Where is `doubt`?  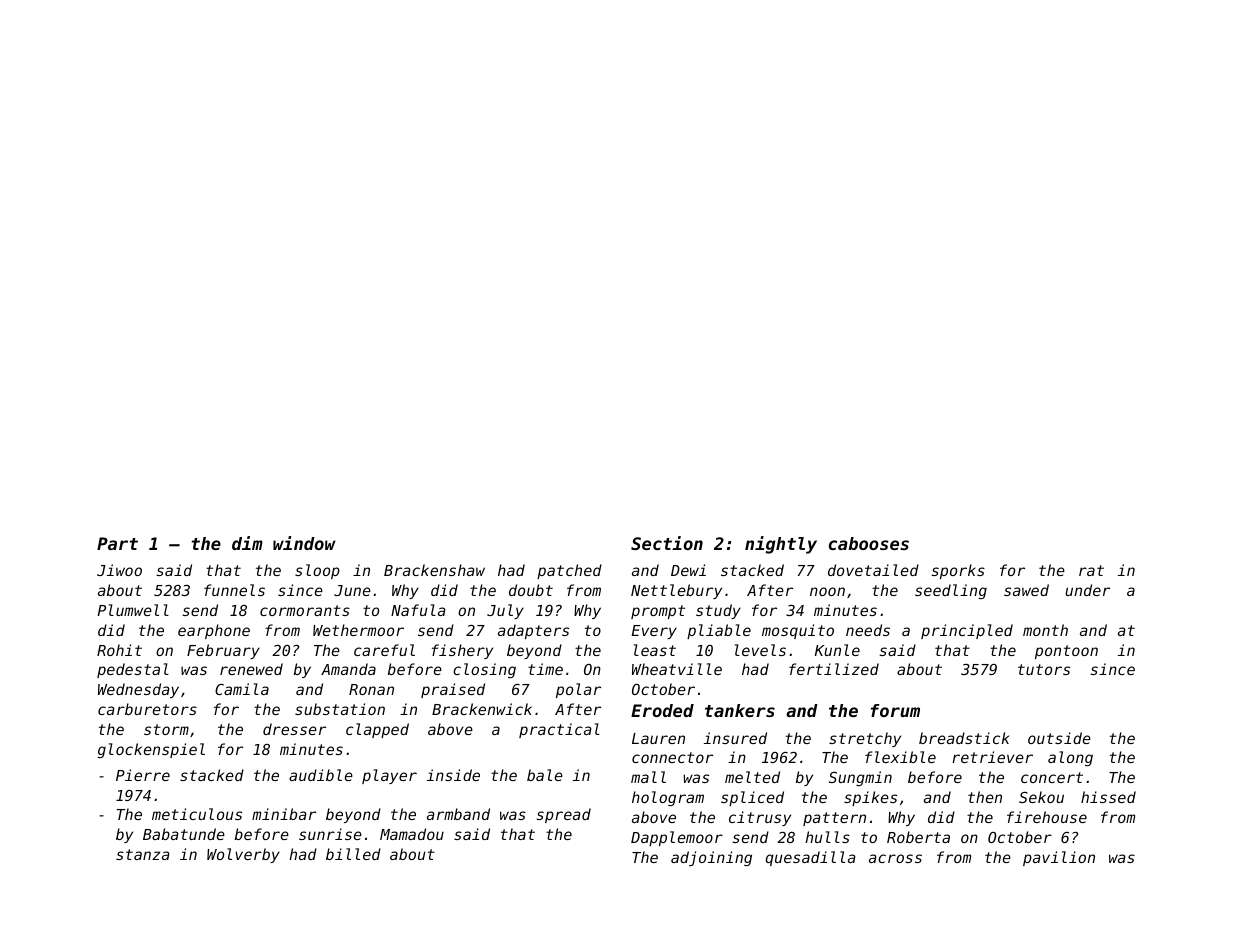
doubt is located at coordinates (531, 590).
